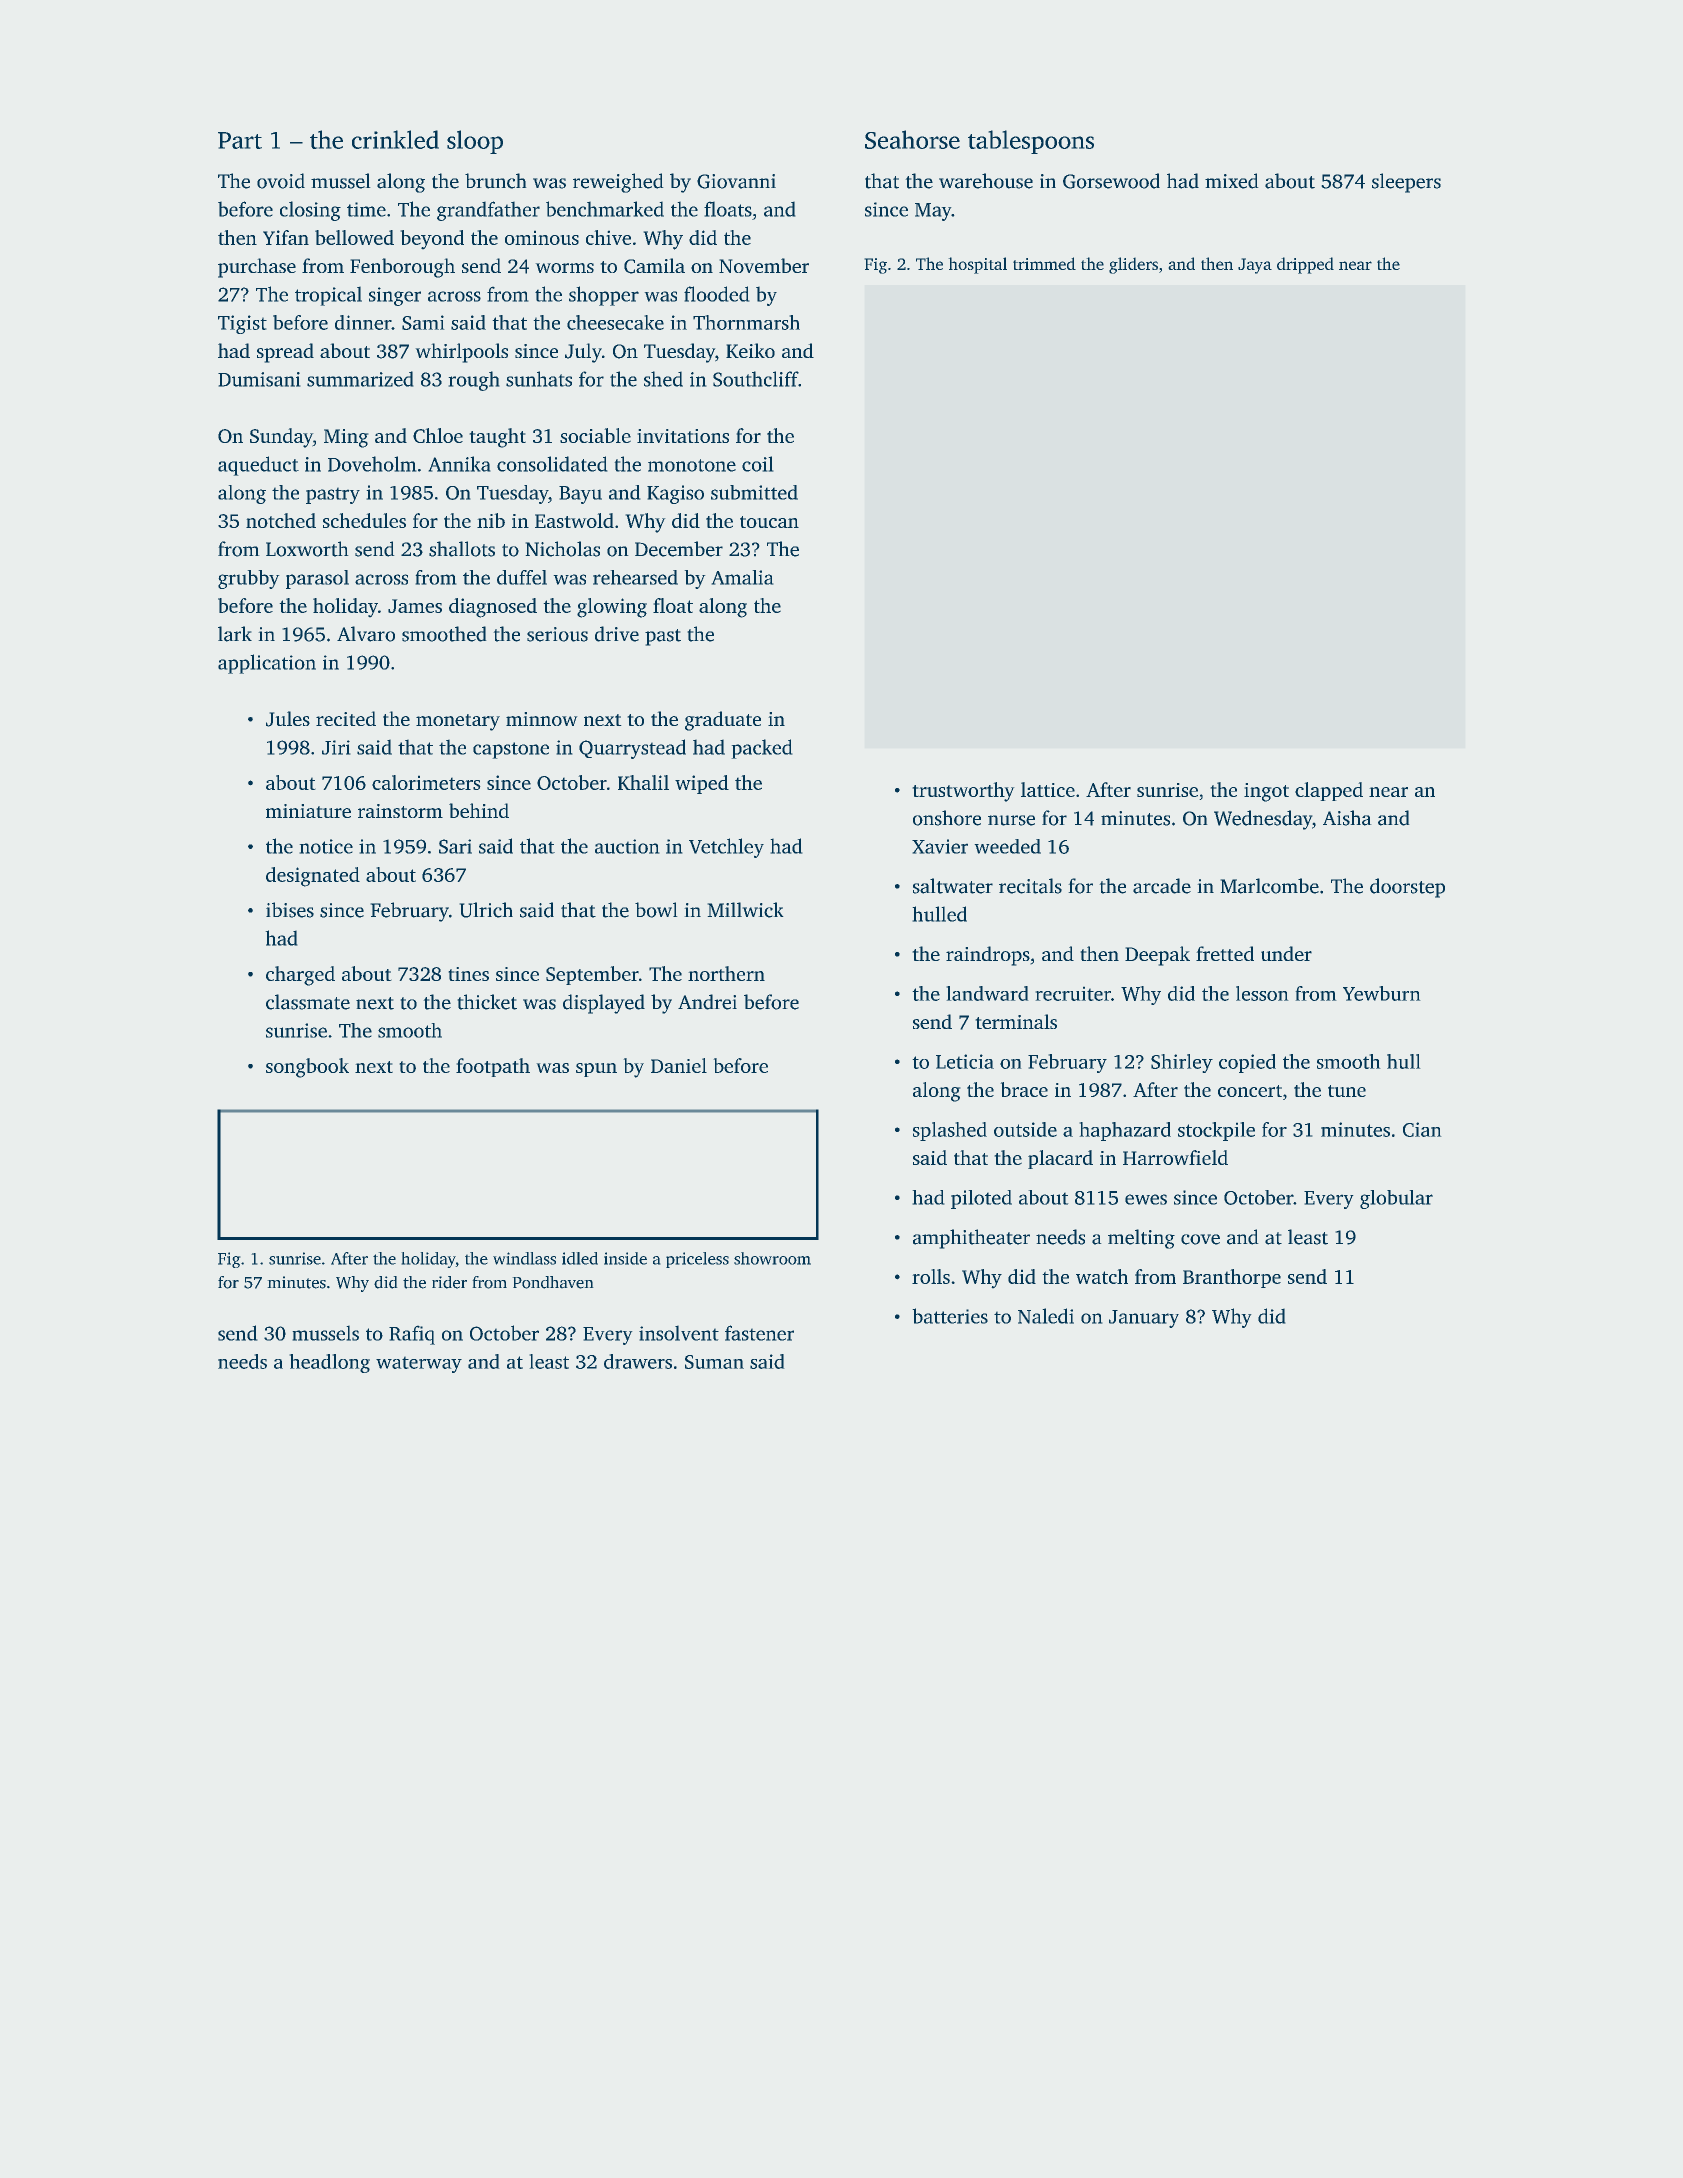  What do you see at coordinates (1406, 183) in the screenshot?
I see `sleepers` at bounding box center [1406, 183].
